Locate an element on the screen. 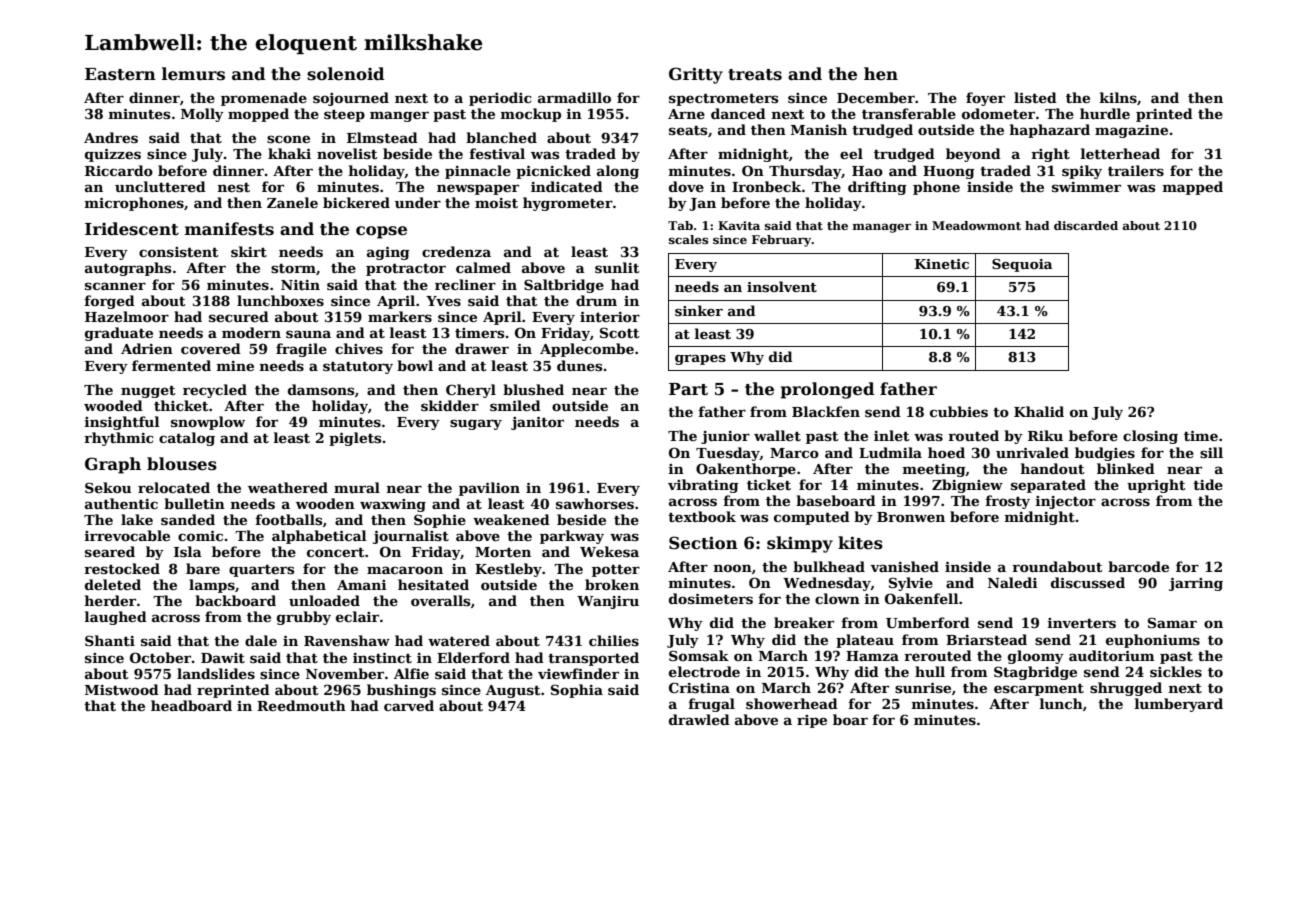 Image resolution: width=1308 pixels, height=924 pixels. lemurs is located at coordinates (193, 74).
